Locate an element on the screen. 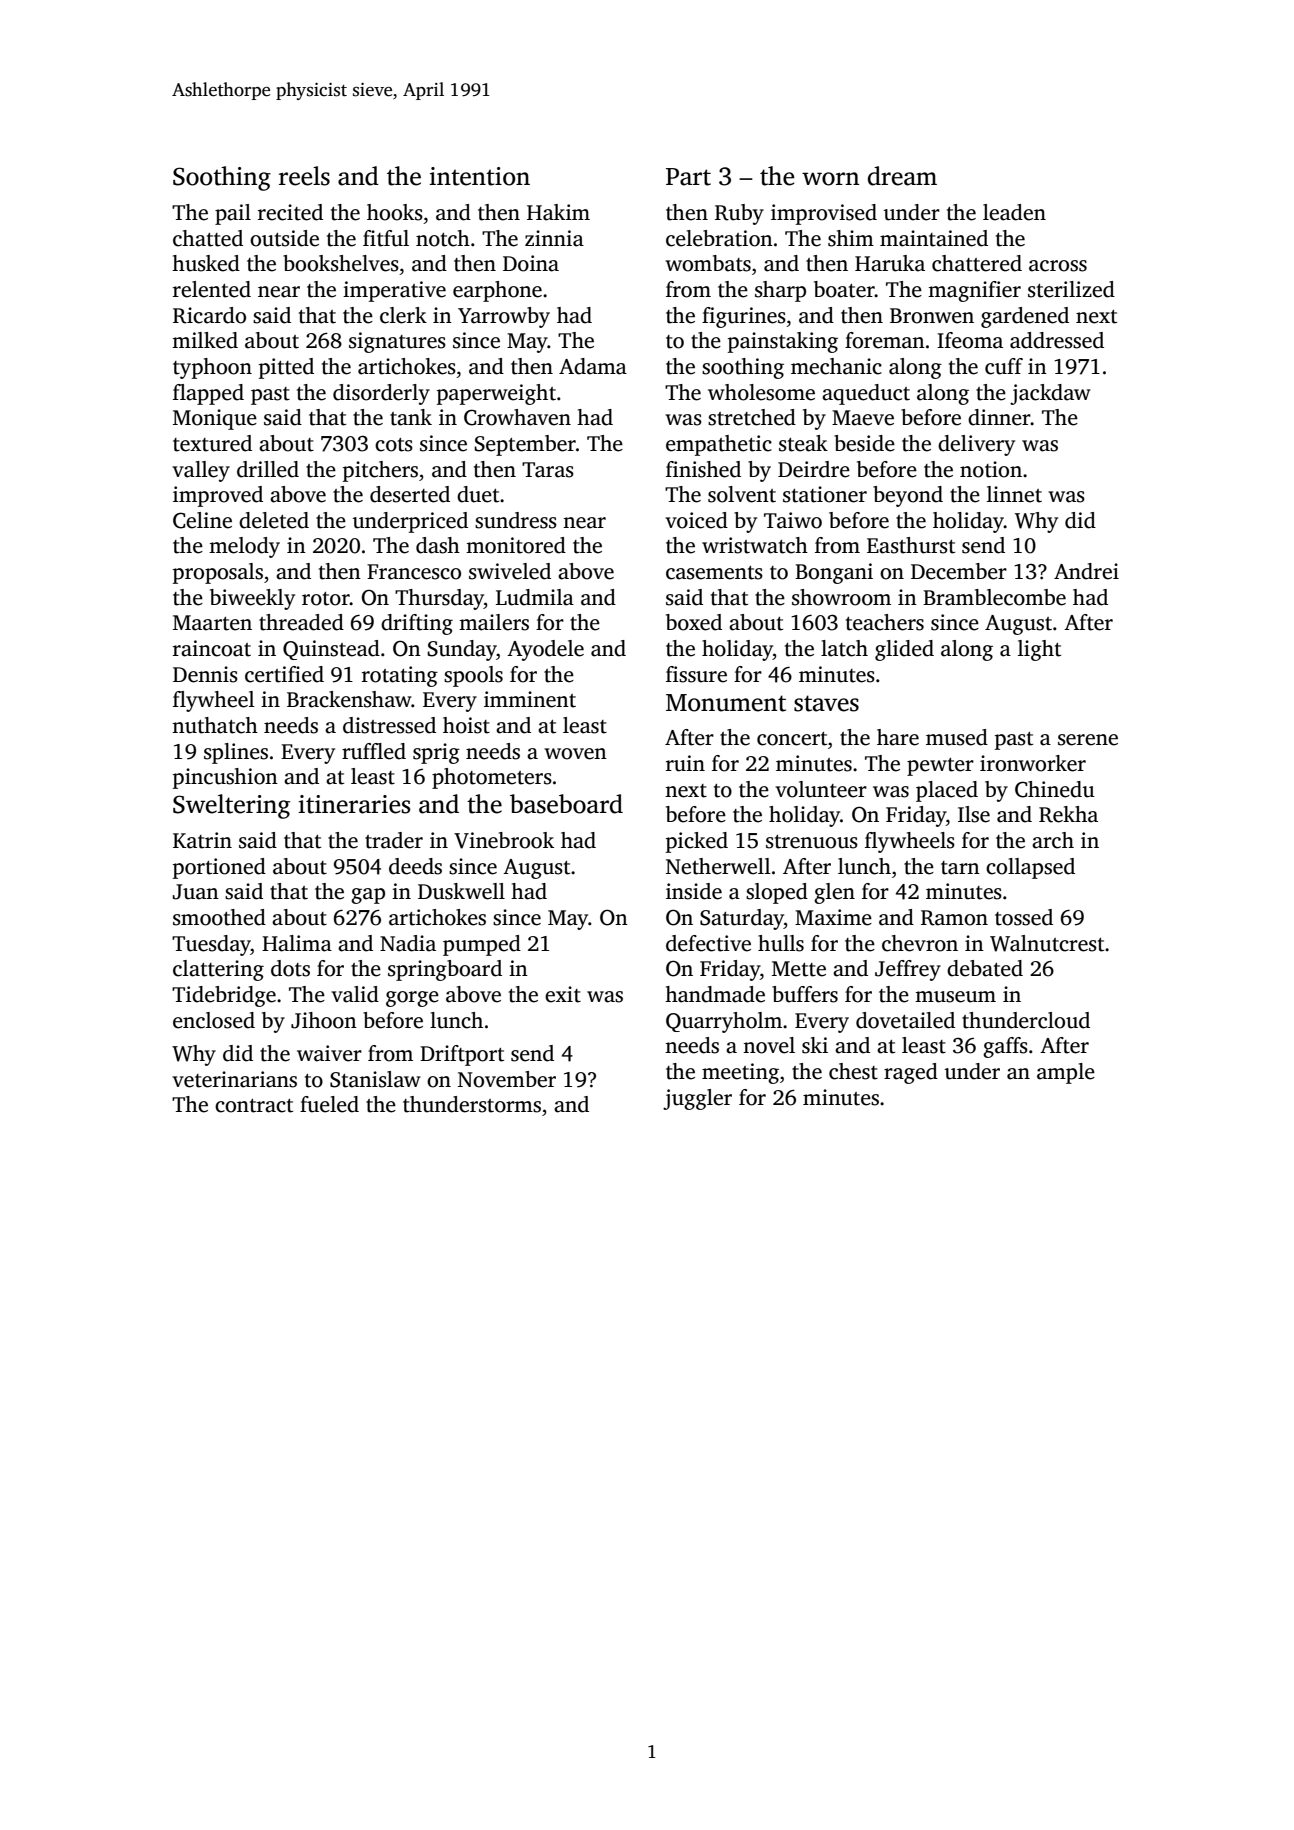  reels is located at coordinates (304, 176).
